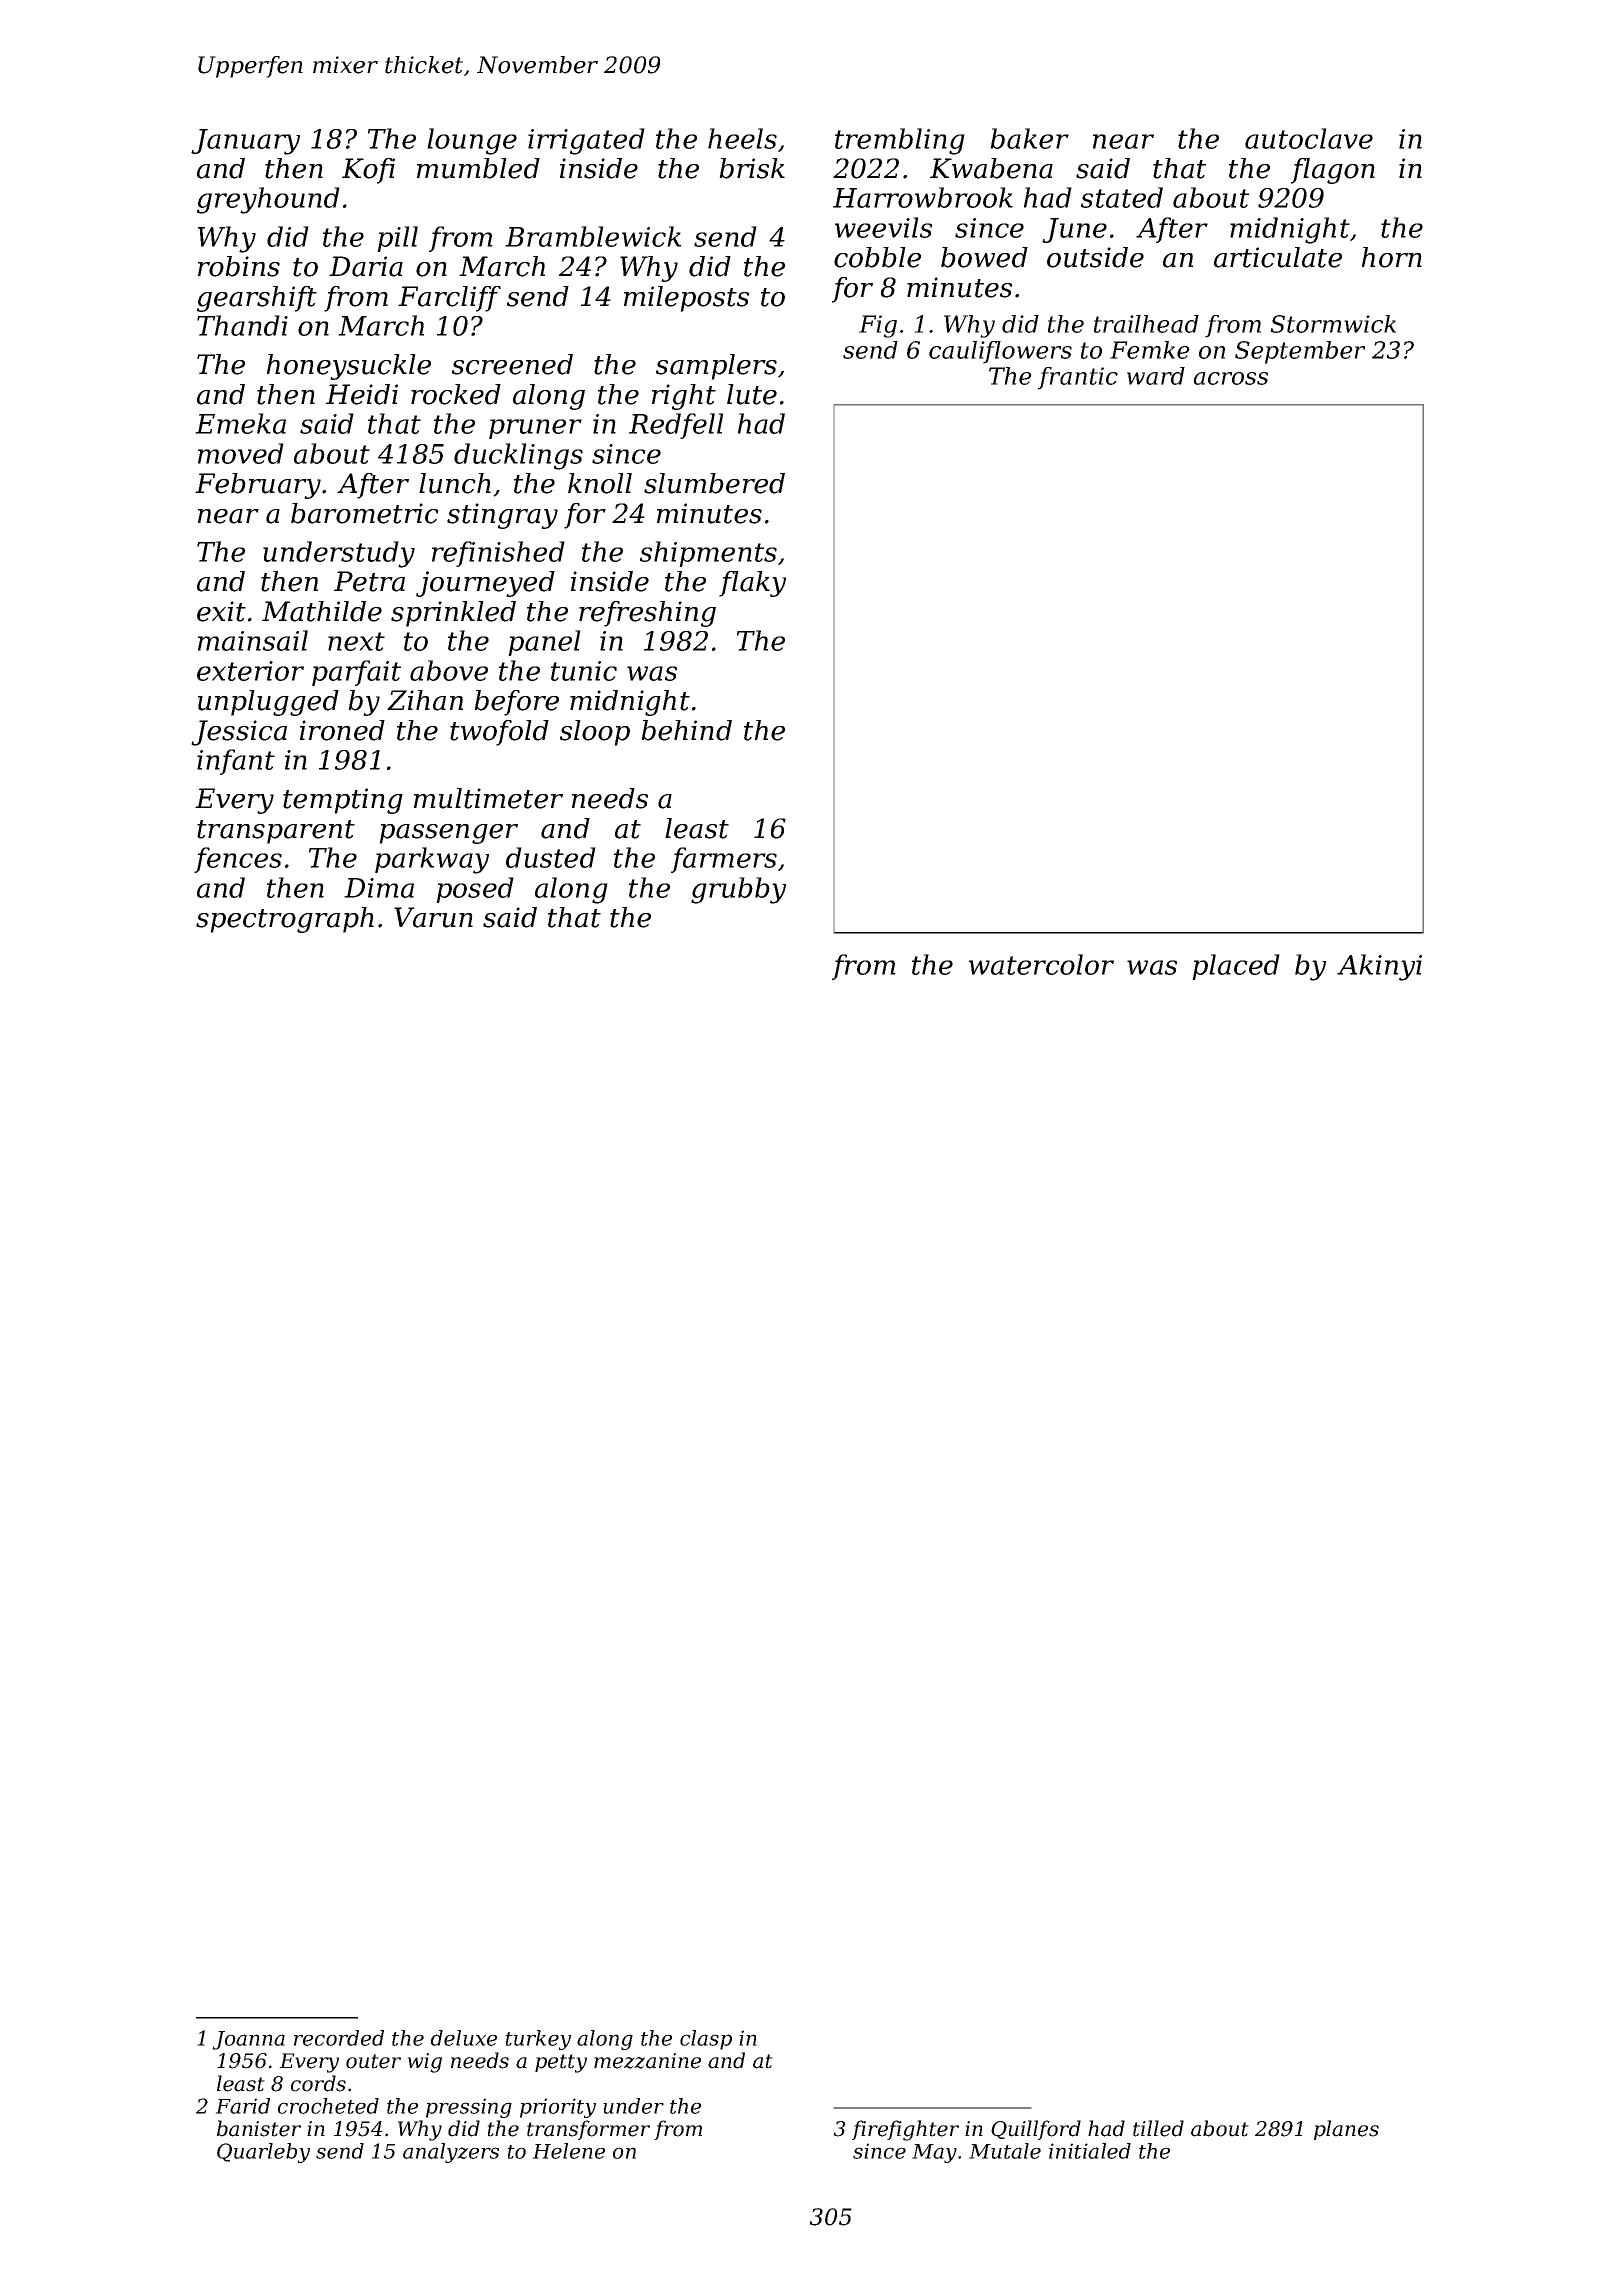  I want to click on firefighter, so click(905, 2130).
